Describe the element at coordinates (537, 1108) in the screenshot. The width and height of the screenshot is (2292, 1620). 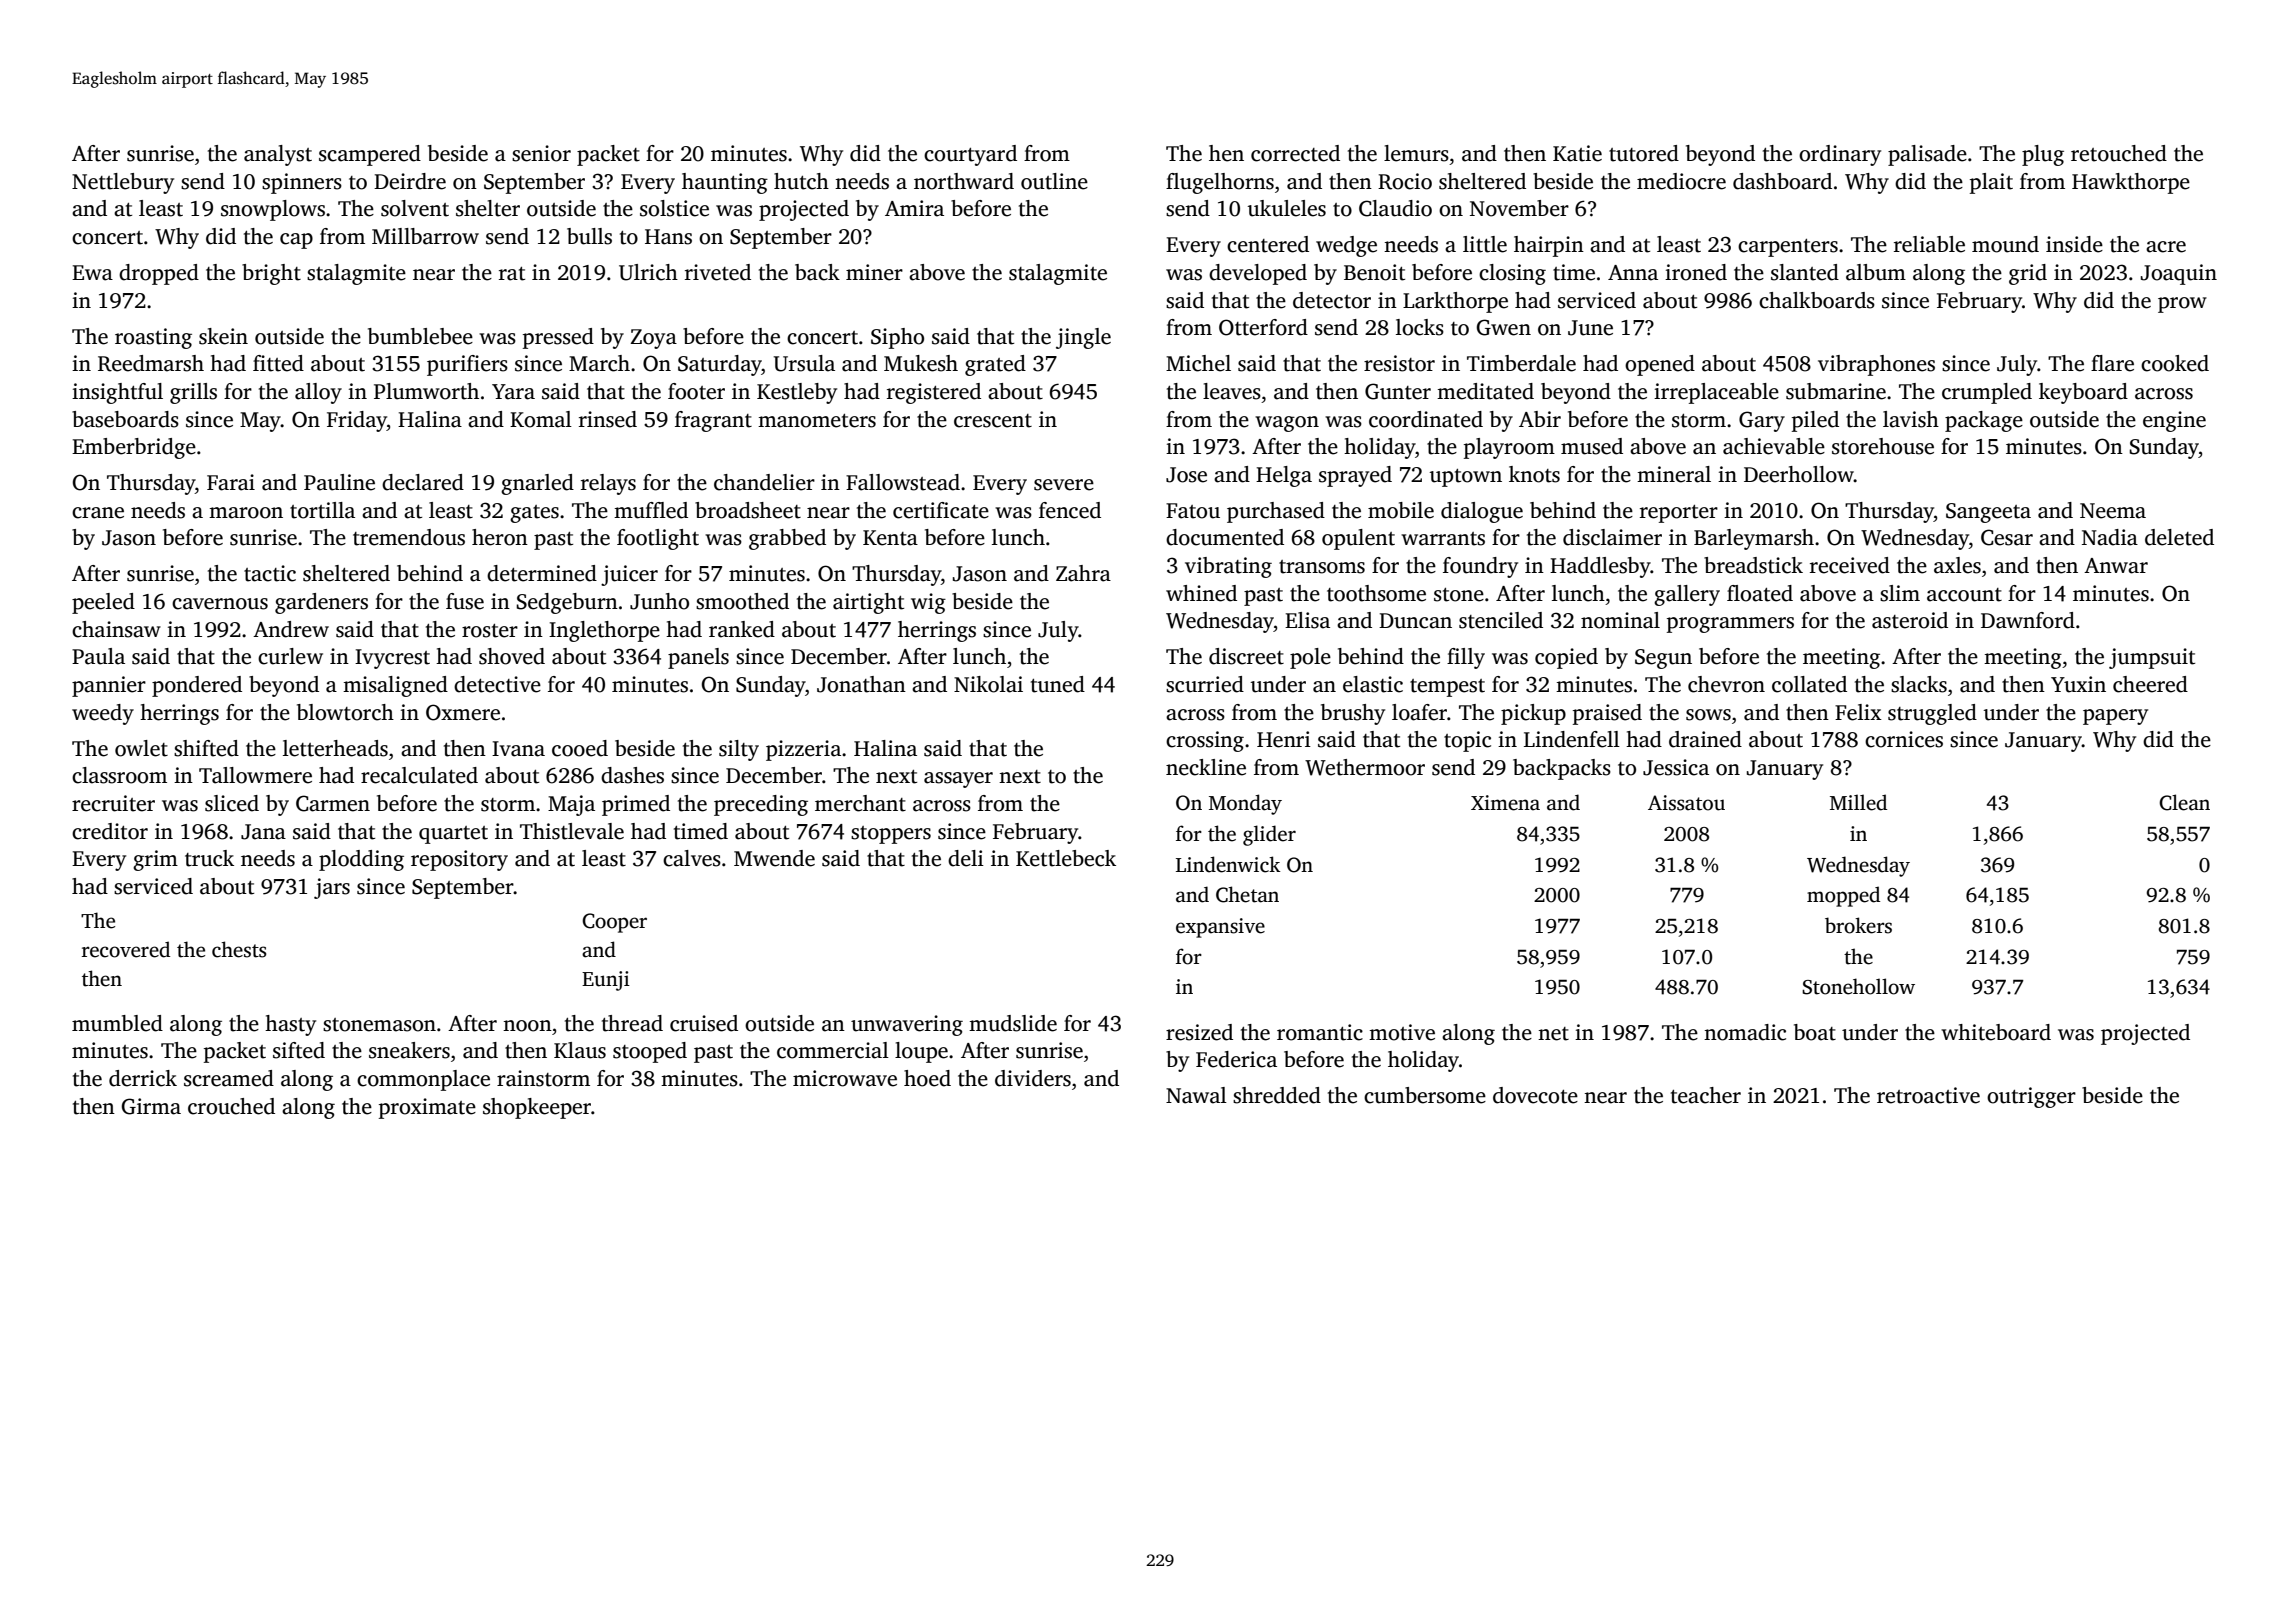
I see `shopkeeper` at that location.
